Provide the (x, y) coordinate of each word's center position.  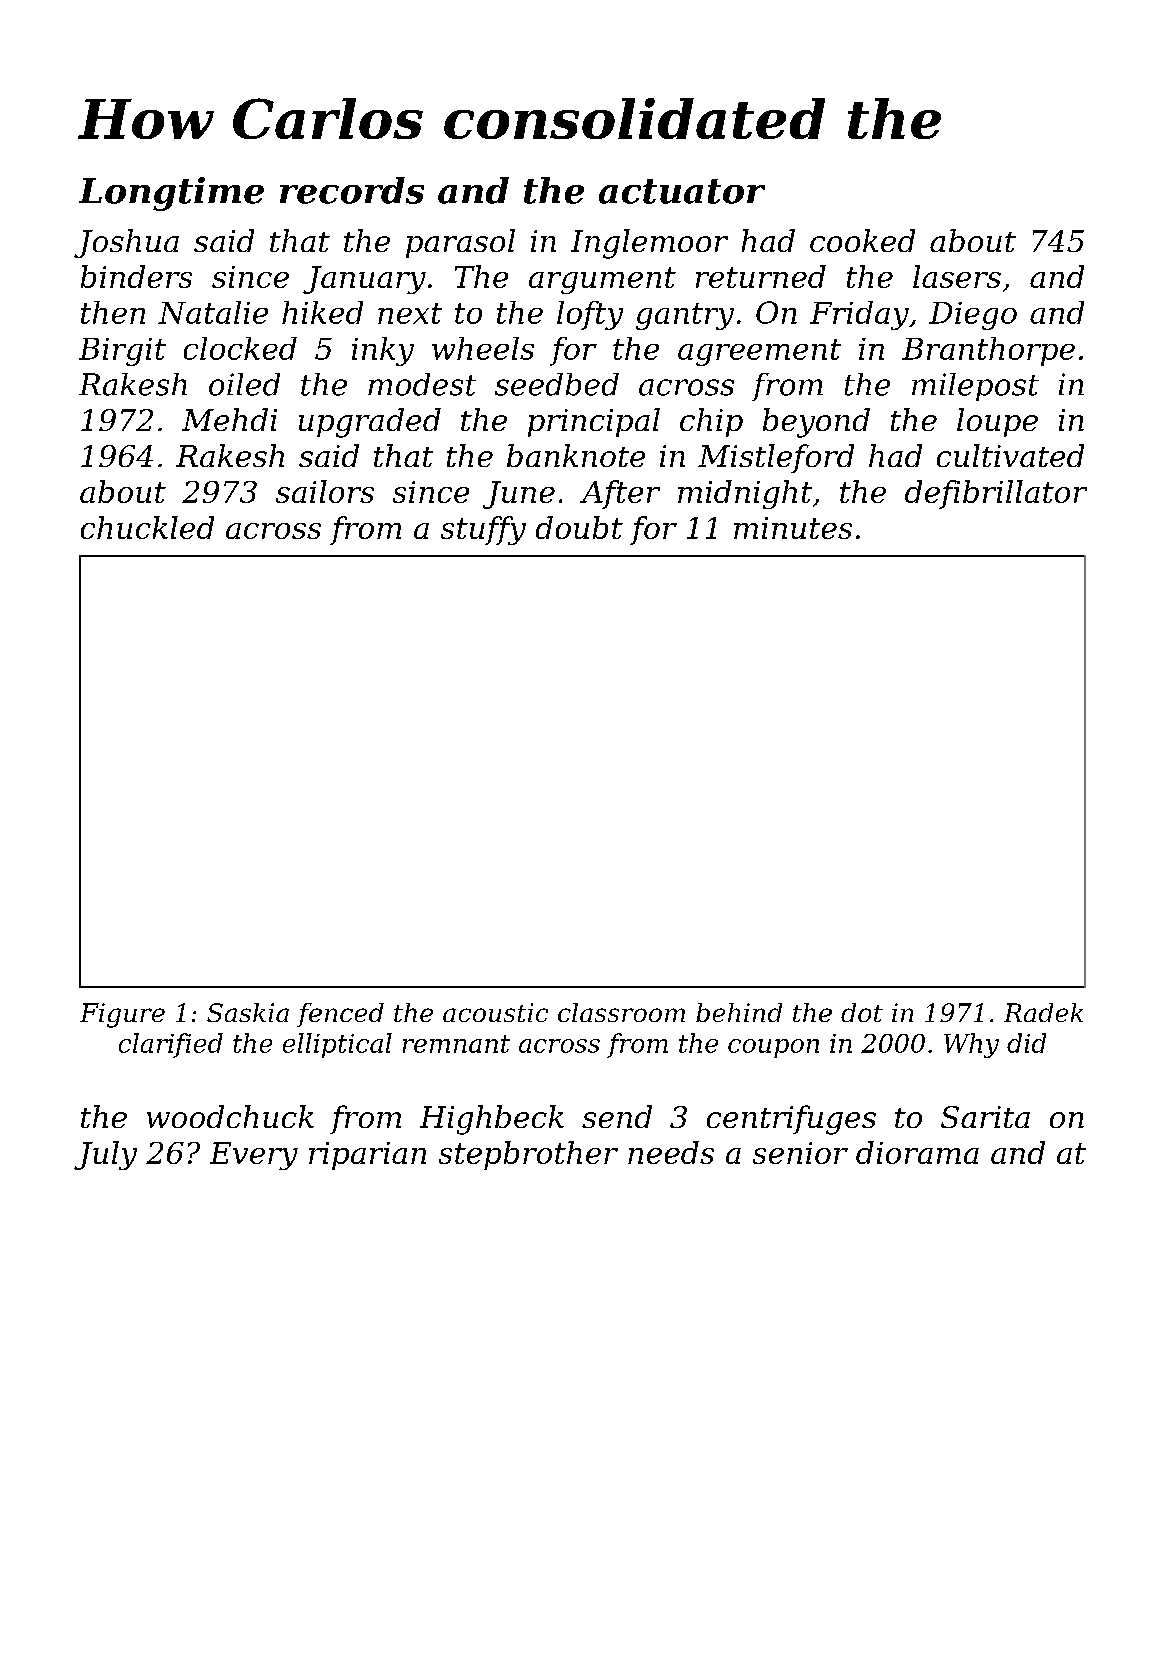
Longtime (171, 194)
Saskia (248, 1012)
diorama (917, 1152)
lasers (957, 276)
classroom (621, 1012)
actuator (682, 191)
